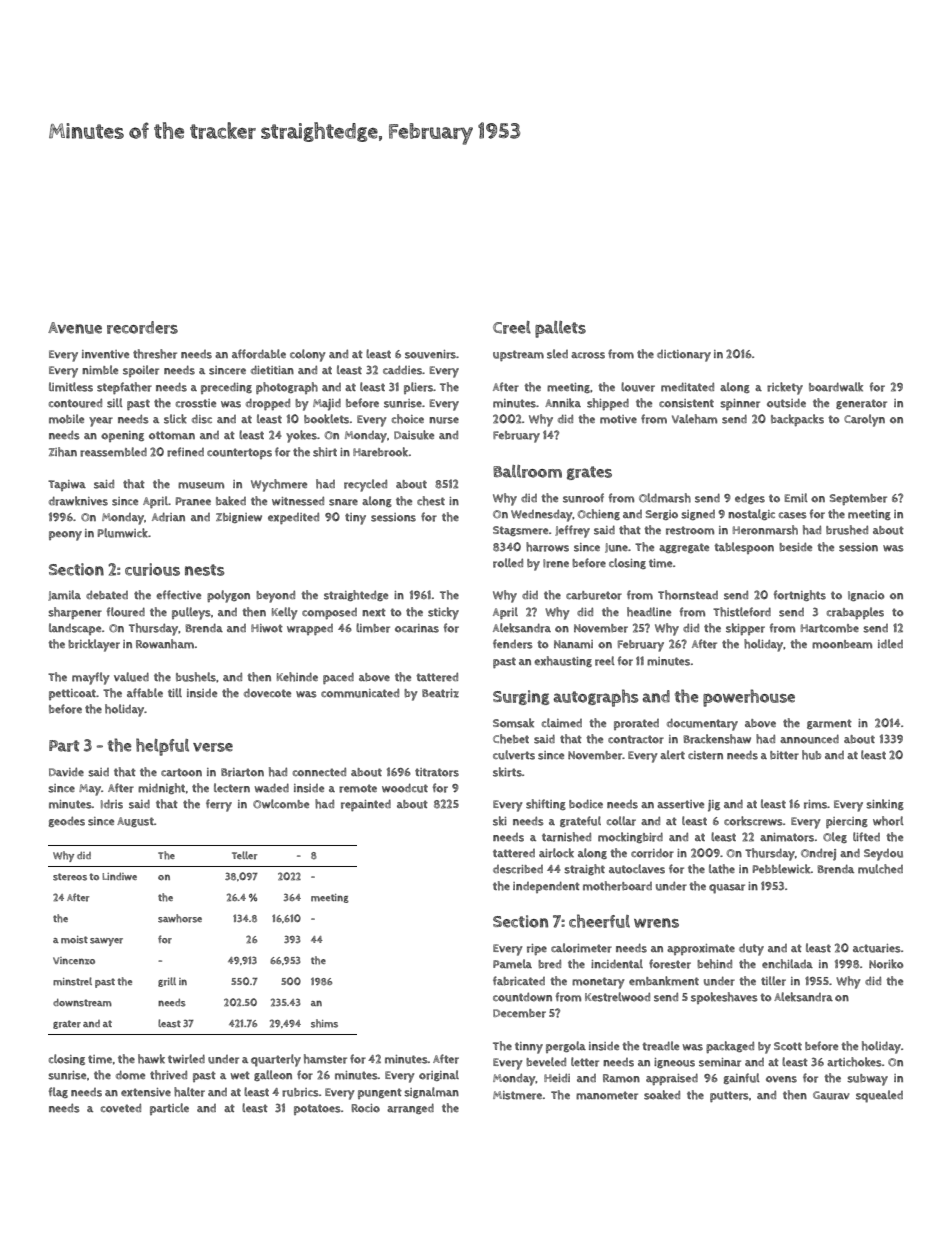 This image has width=952, height=1233. I want to click on Ballroom, so click(527, 471).
